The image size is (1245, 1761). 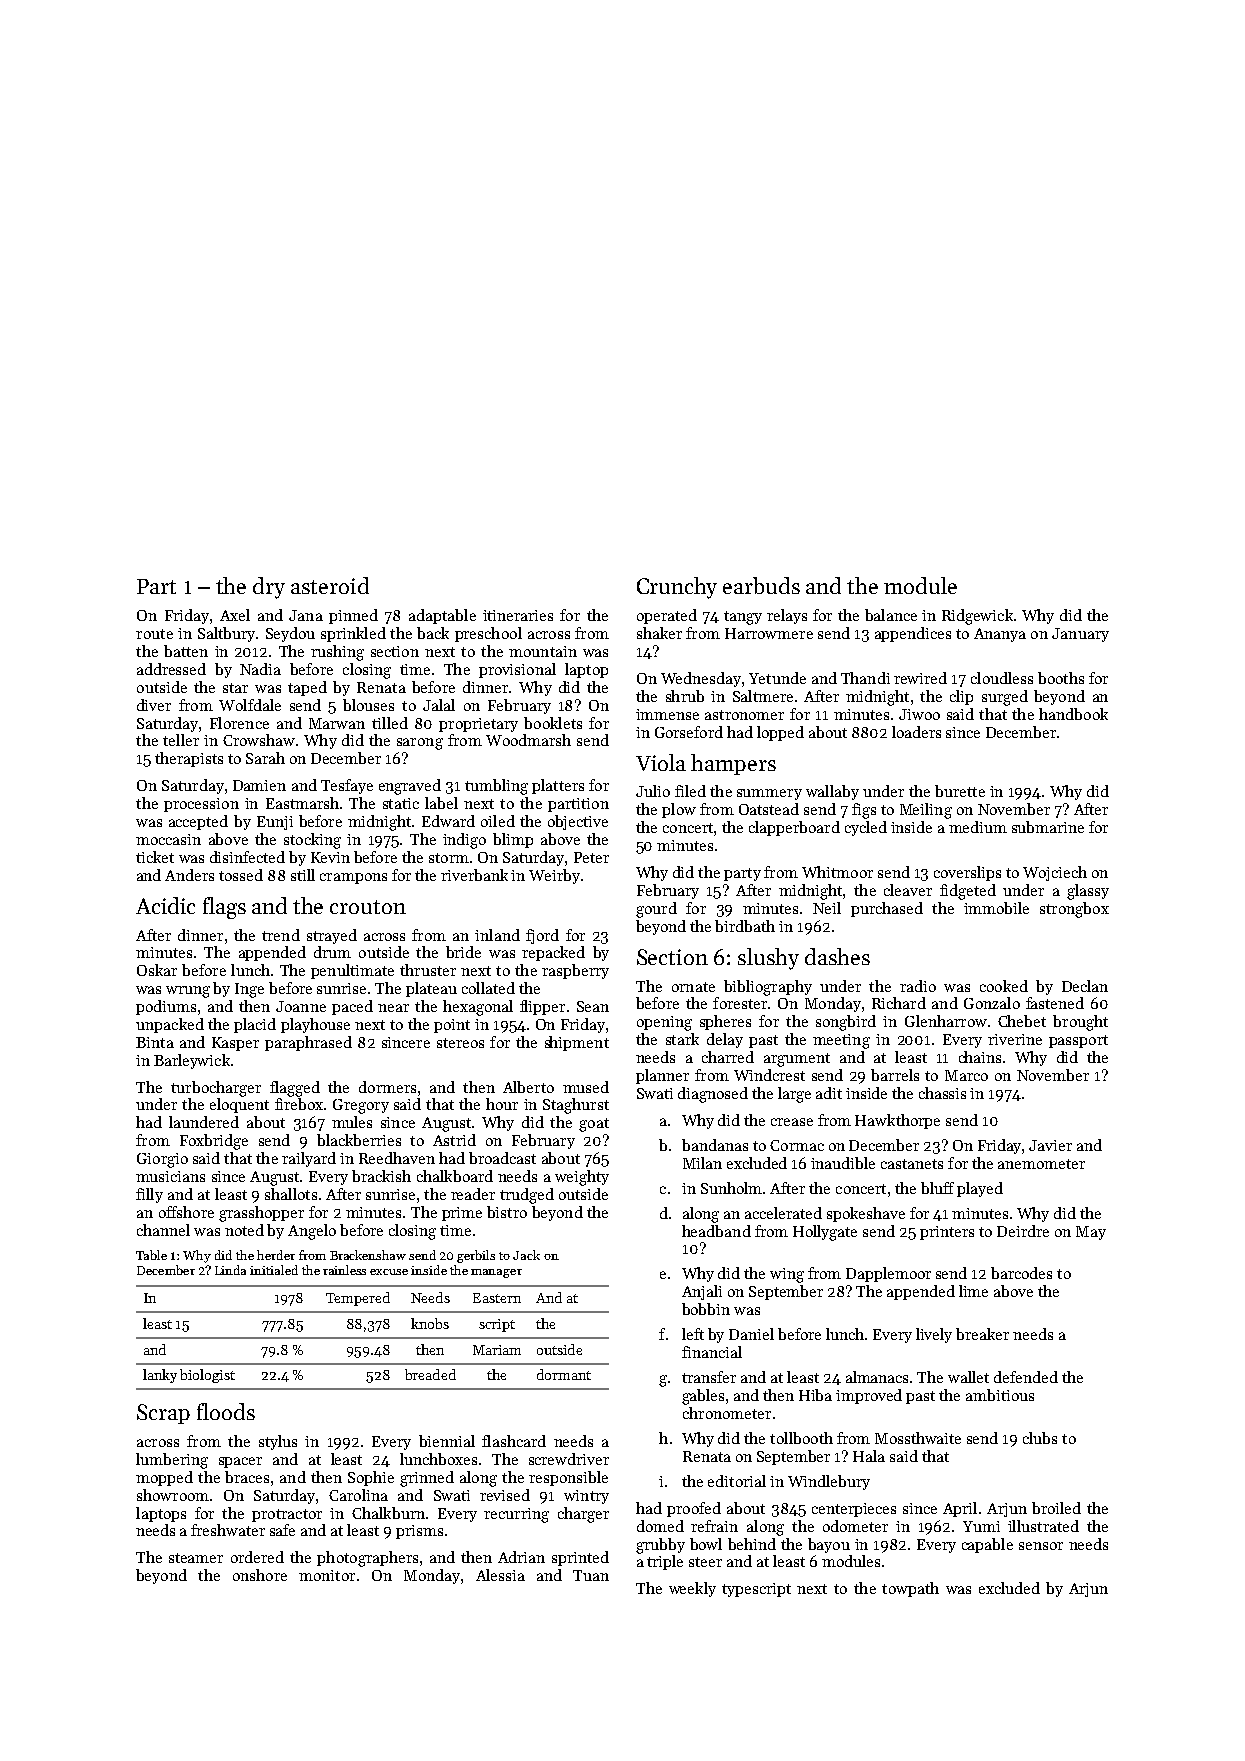 I want to click on accepted, so click(x=198, y=822).
